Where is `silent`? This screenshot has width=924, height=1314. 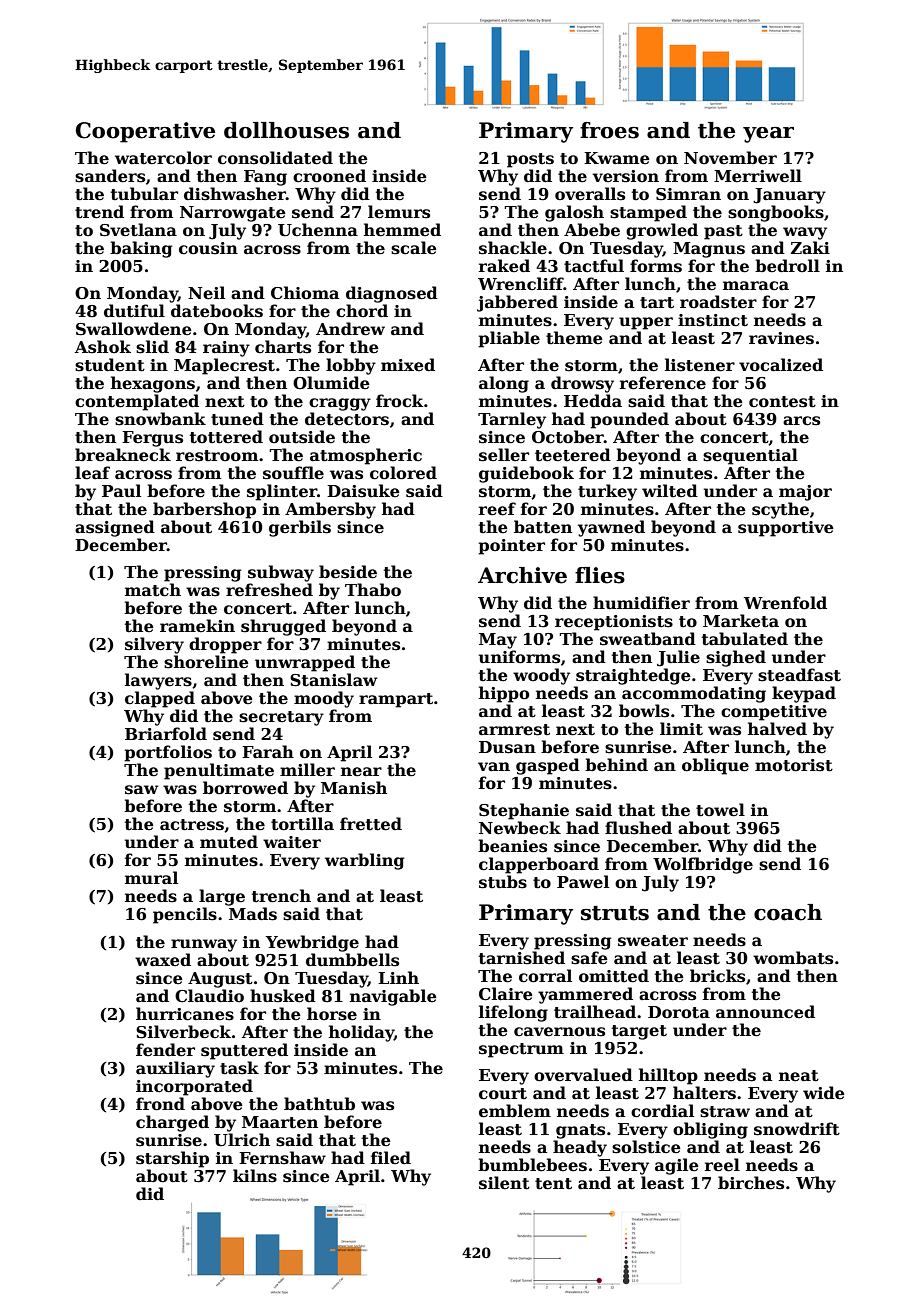 silent is located at coordinates (504, 1183).
